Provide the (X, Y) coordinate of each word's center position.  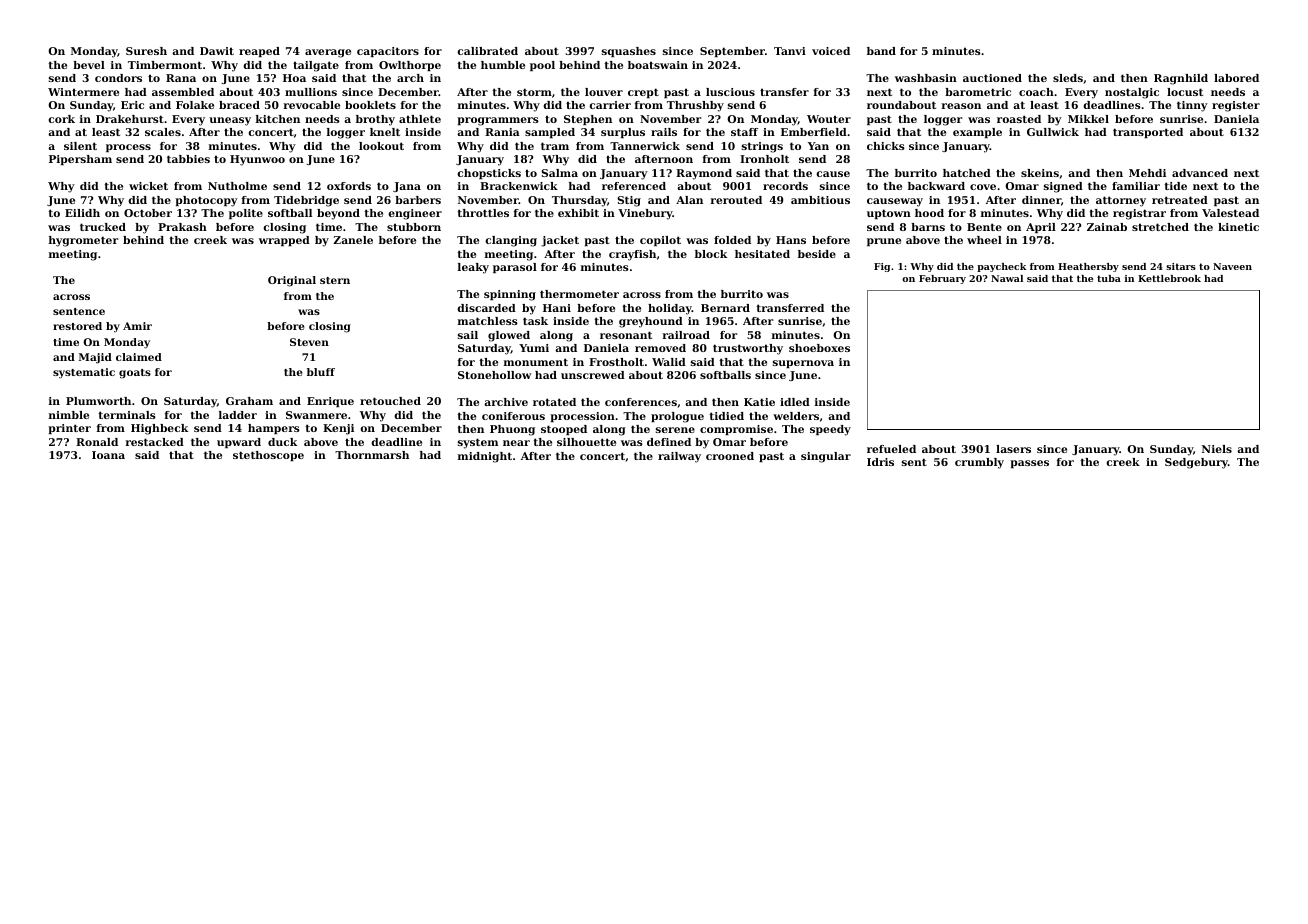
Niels (1217, 449)
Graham (249, 401)
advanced (1200, 173)
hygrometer (83, 241)
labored (1236, 78)
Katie (759, 402)
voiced (831, 51)
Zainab (1107, 227)
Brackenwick (519, 186)
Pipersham (80, 160)
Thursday (579, 201)
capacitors (388, 52)
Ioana (108, 455)
